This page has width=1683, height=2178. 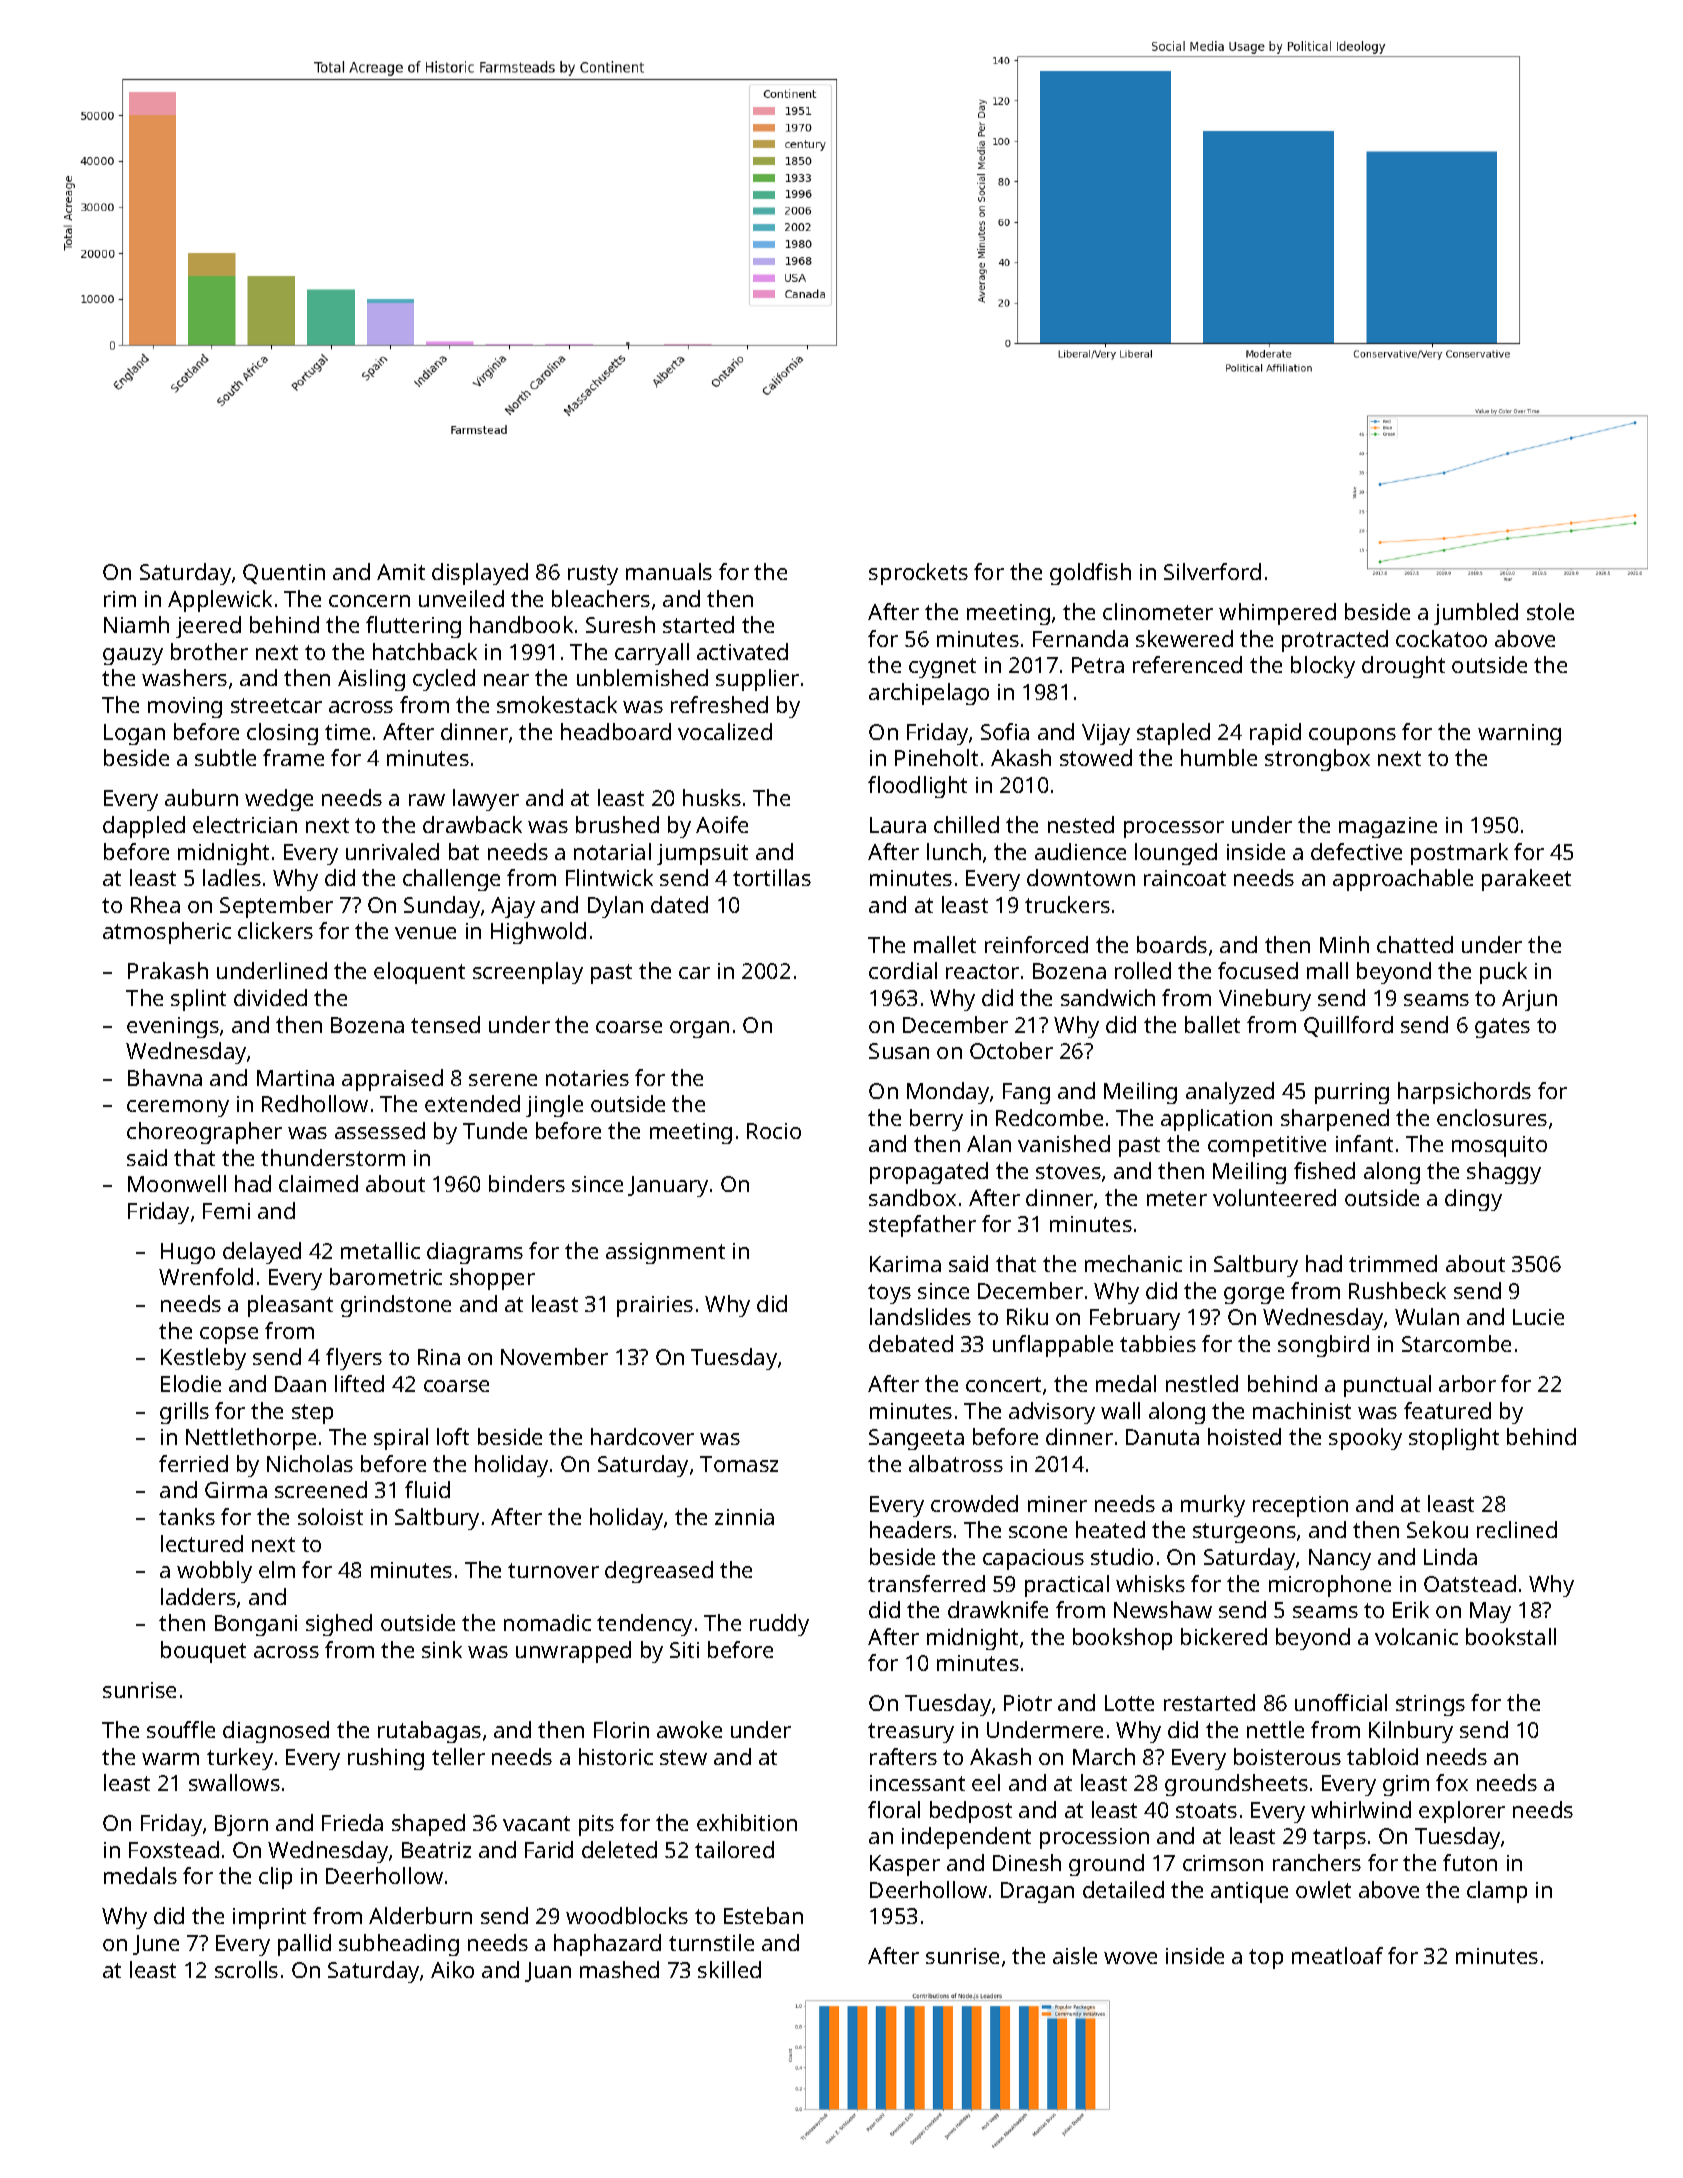 What do you see at coordinates (452, 1969) in the page?
I see `Aiko` at bounding box center [452, 1969].
